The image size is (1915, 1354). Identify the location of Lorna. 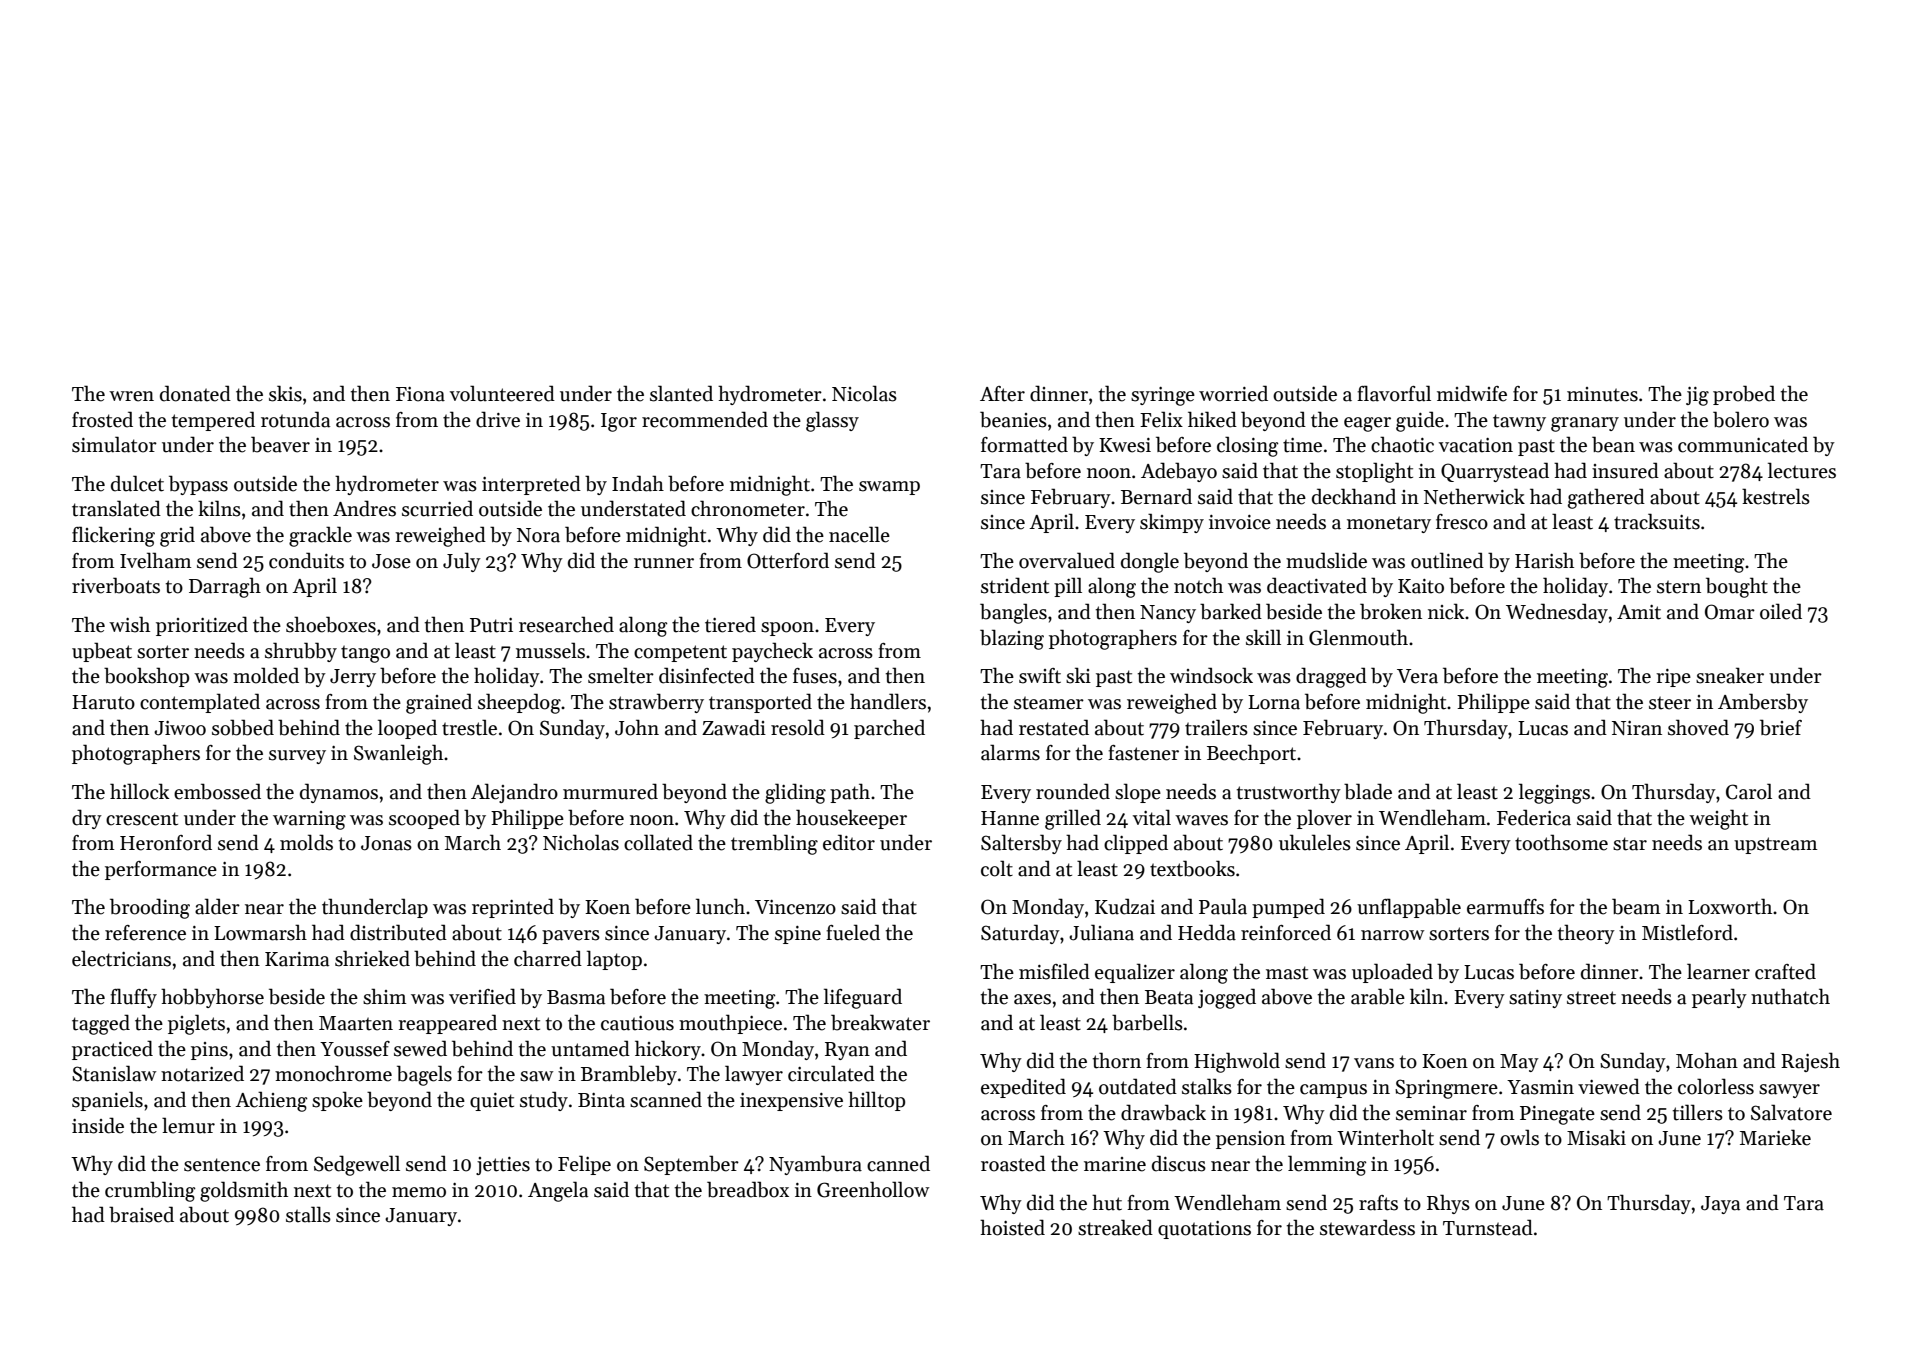
(1274, 702).
